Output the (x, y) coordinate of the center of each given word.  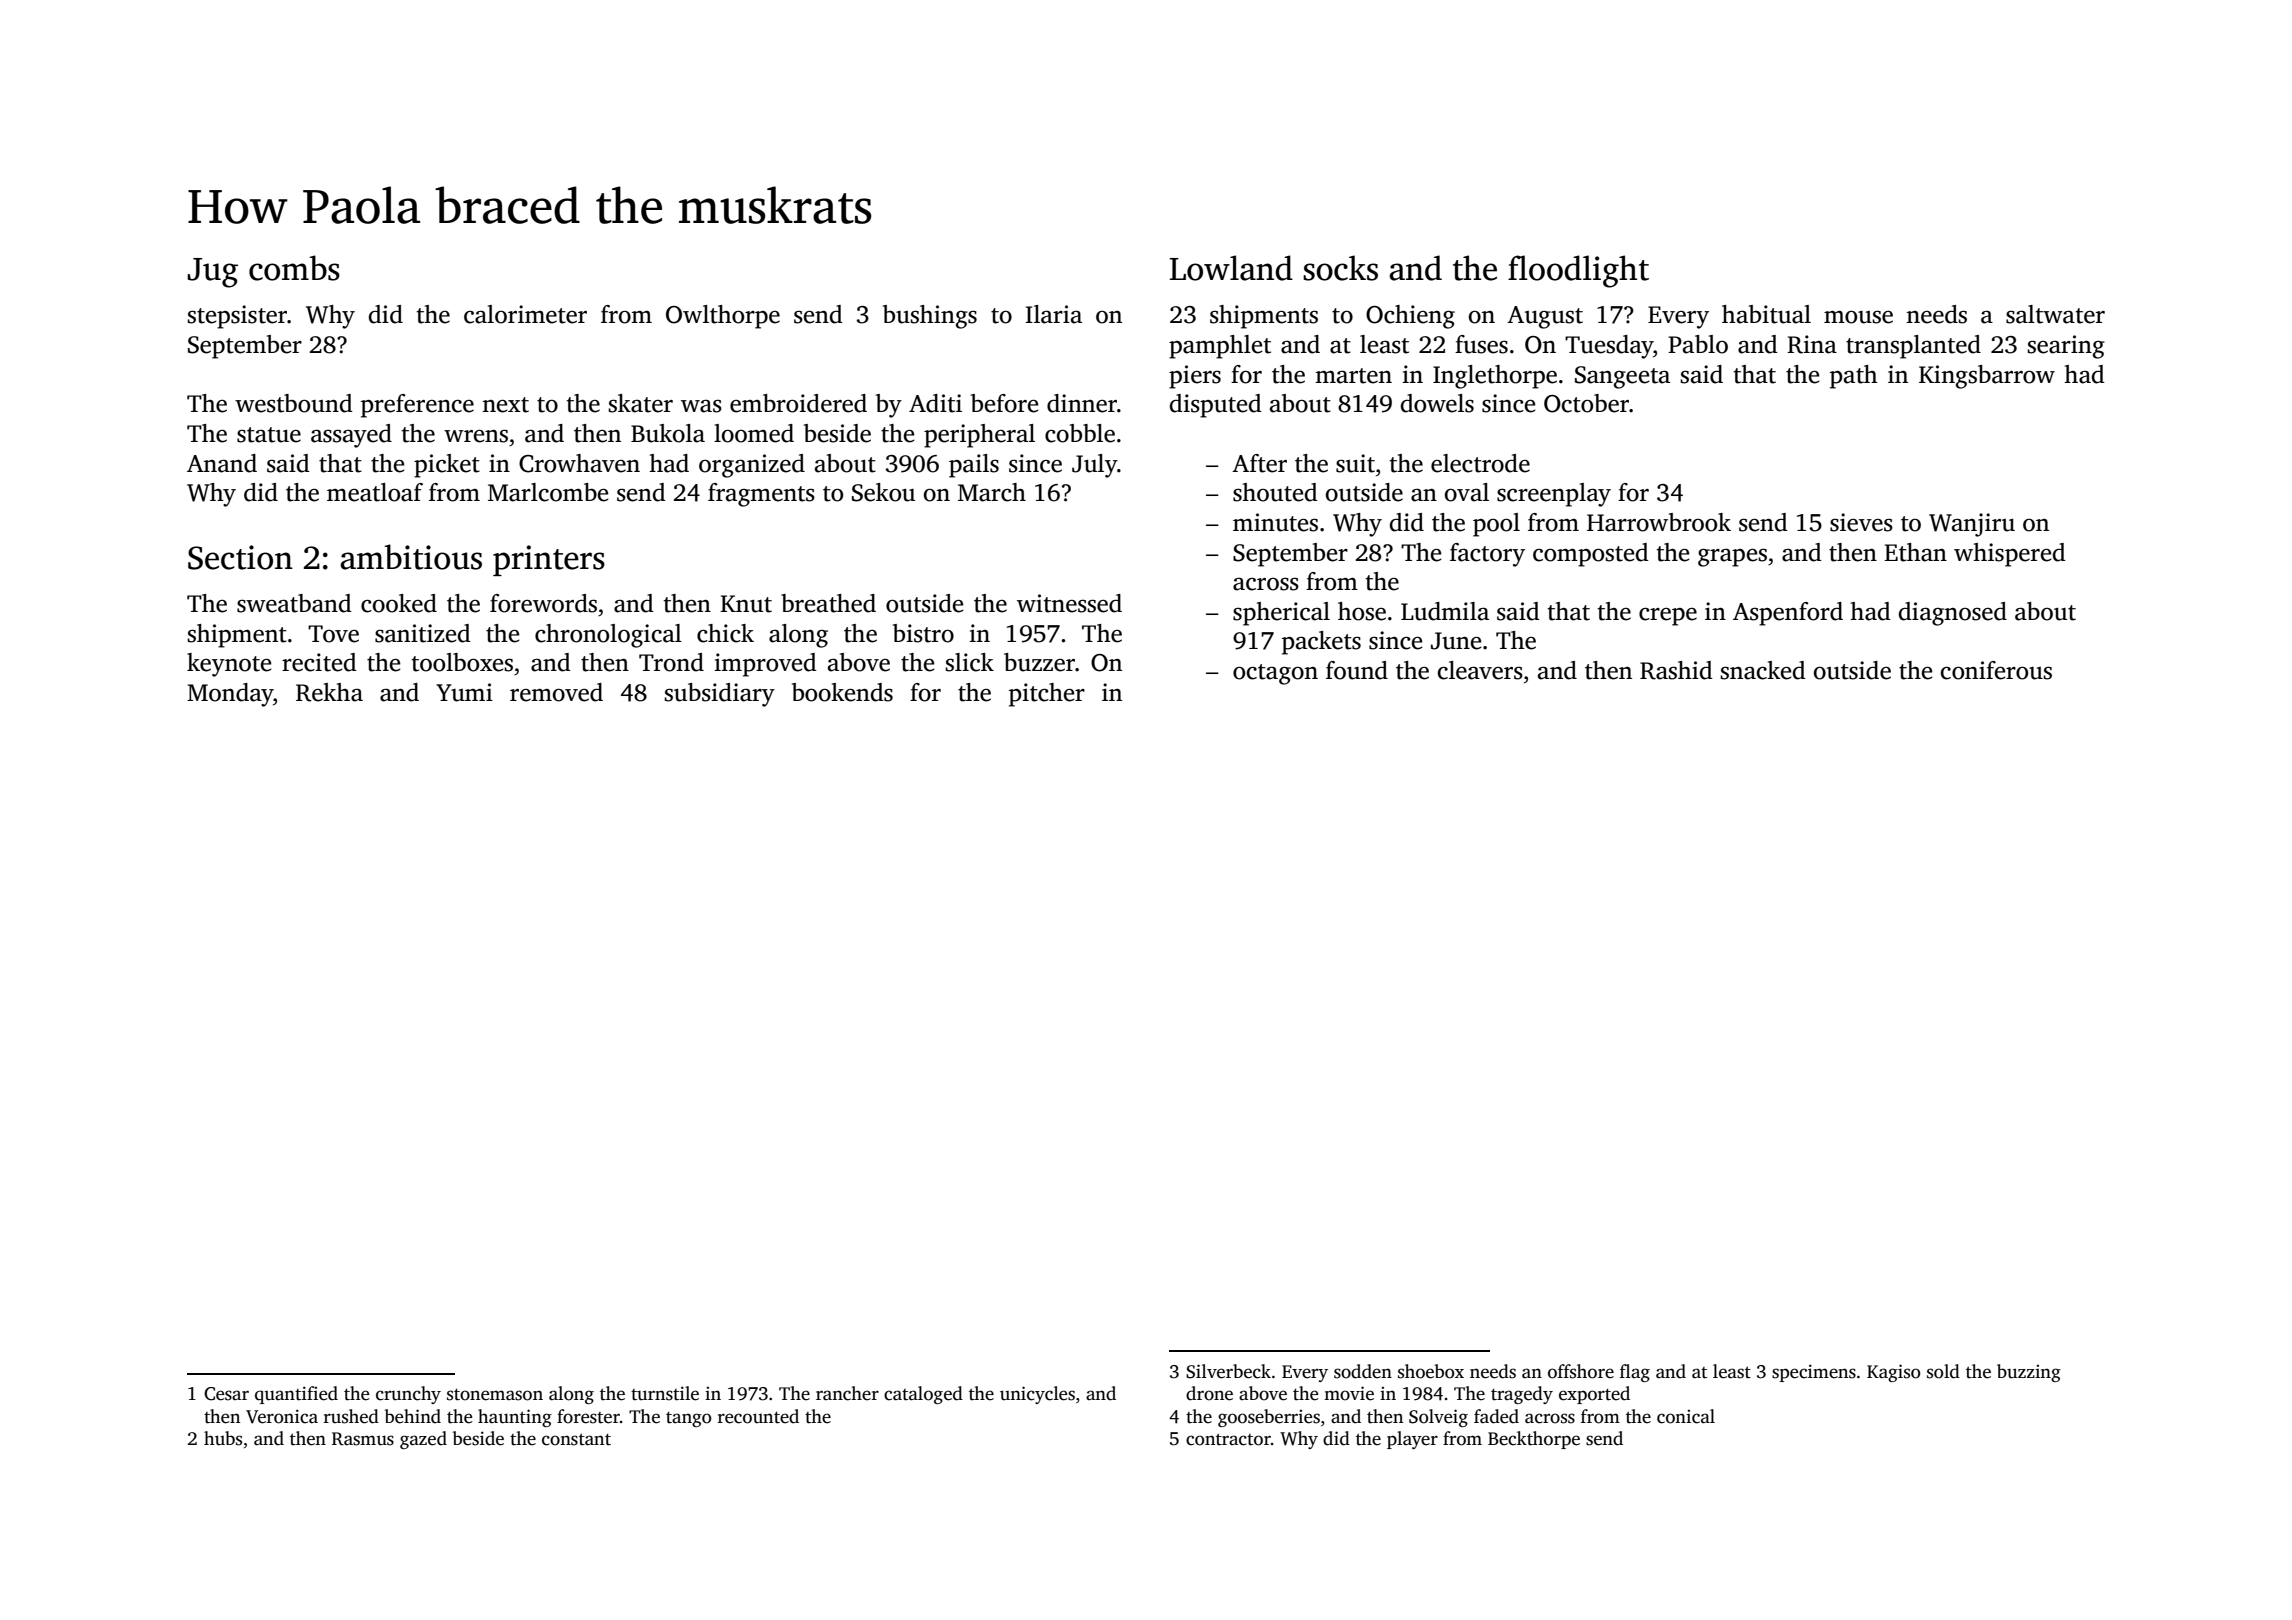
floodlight (1578, 271)
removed (556, 692)
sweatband (294, 603)
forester (588, 1416)
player (1412, 1440)
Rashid (1676, 670)
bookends (842, 692)
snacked (1763, 670)
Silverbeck (1228, 1371)
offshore (1581, 1371)
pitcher (1047, 695)
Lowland (1231, 268)
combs (294, 268)
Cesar (226, 1394)
